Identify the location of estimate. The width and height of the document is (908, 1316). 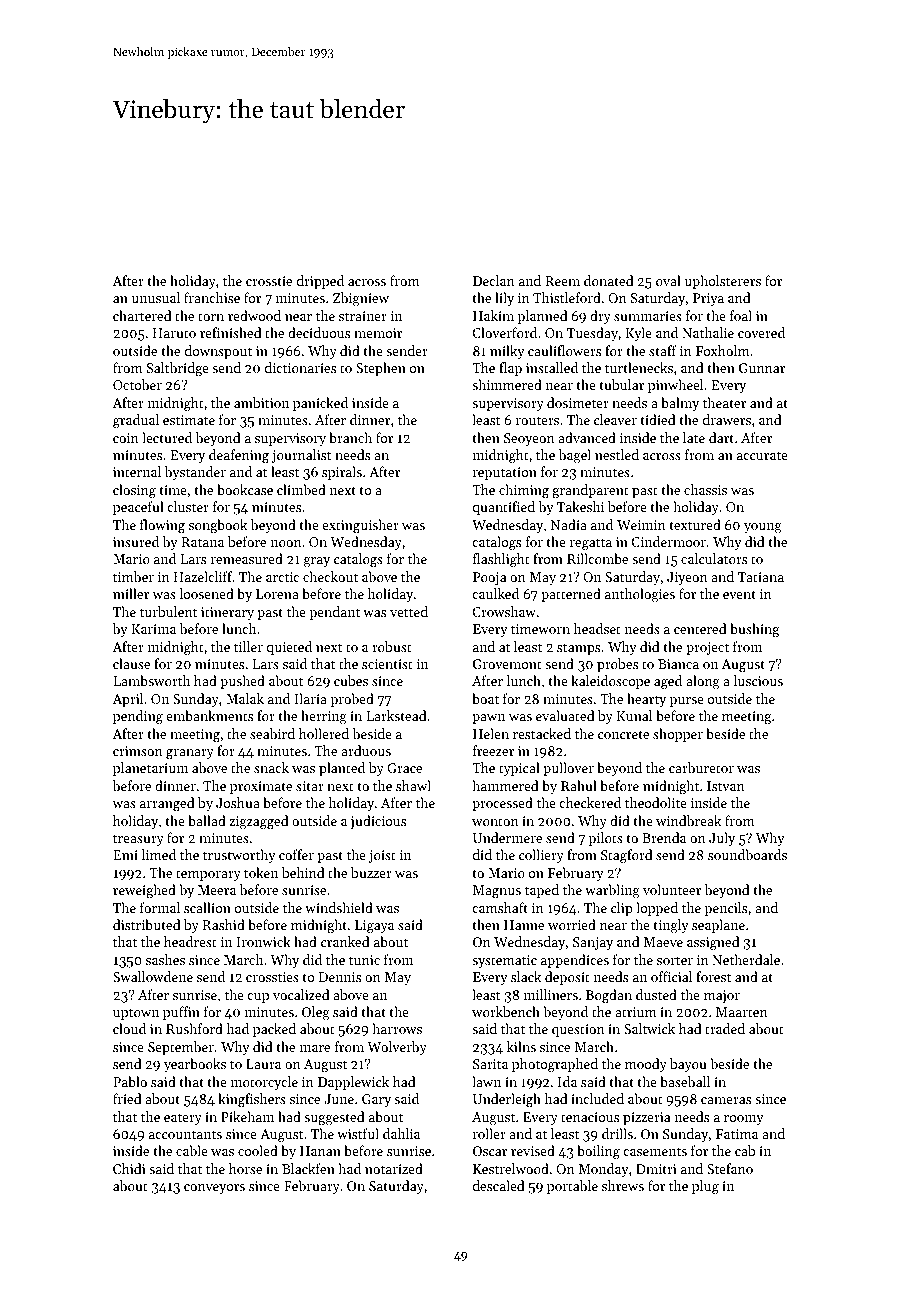
(189, 420).
